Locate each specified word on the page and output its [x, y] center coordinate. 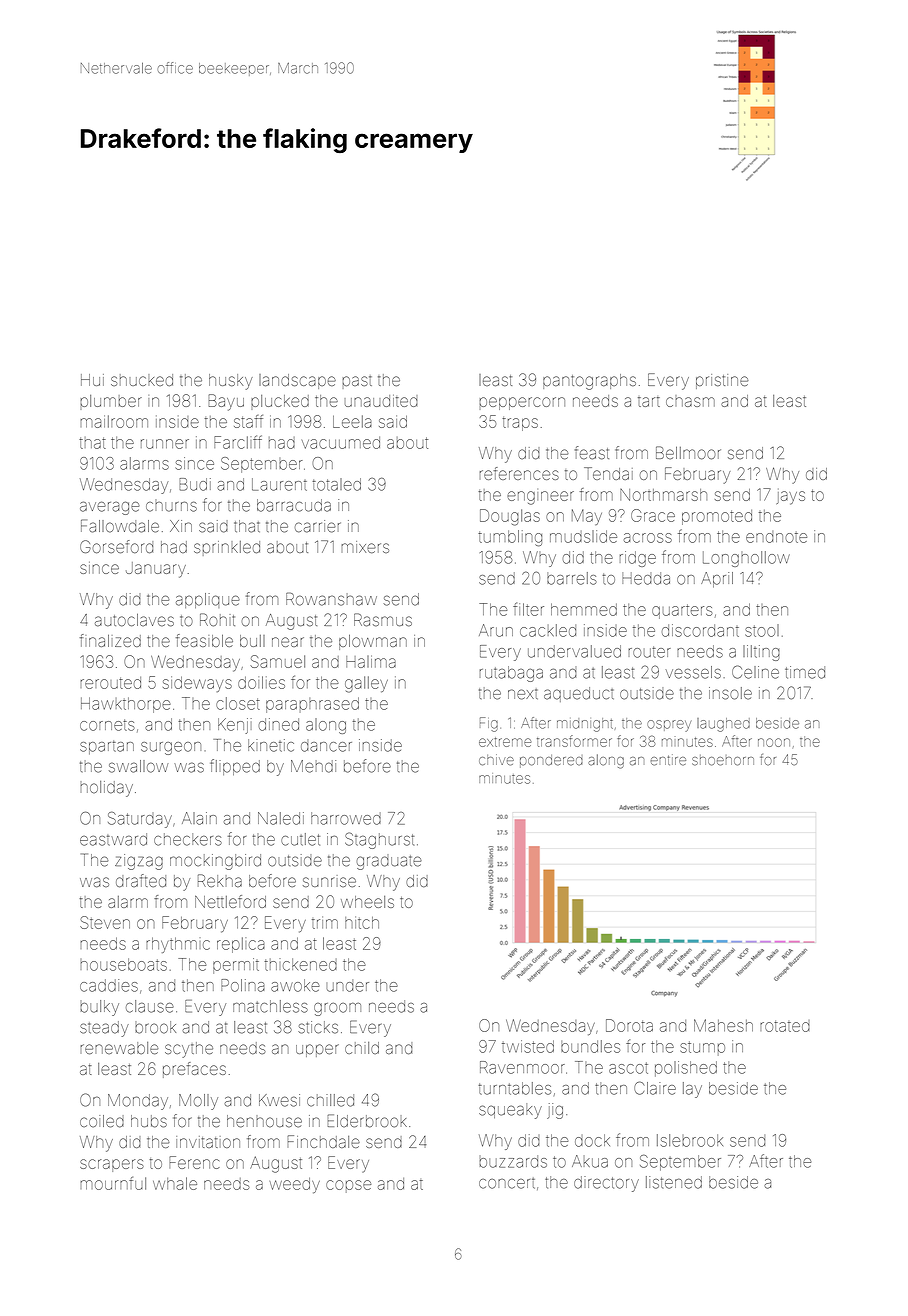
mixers [365, 547]
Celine [755, 672]
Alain [199, 818]
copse [348, 1186]
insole [730, 693]
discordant [700, 630]
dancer [326, 746]
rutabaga [511, 674]
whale [175, 1183]
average [110, 508]
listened [674, 1182]
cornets [107, 725]
